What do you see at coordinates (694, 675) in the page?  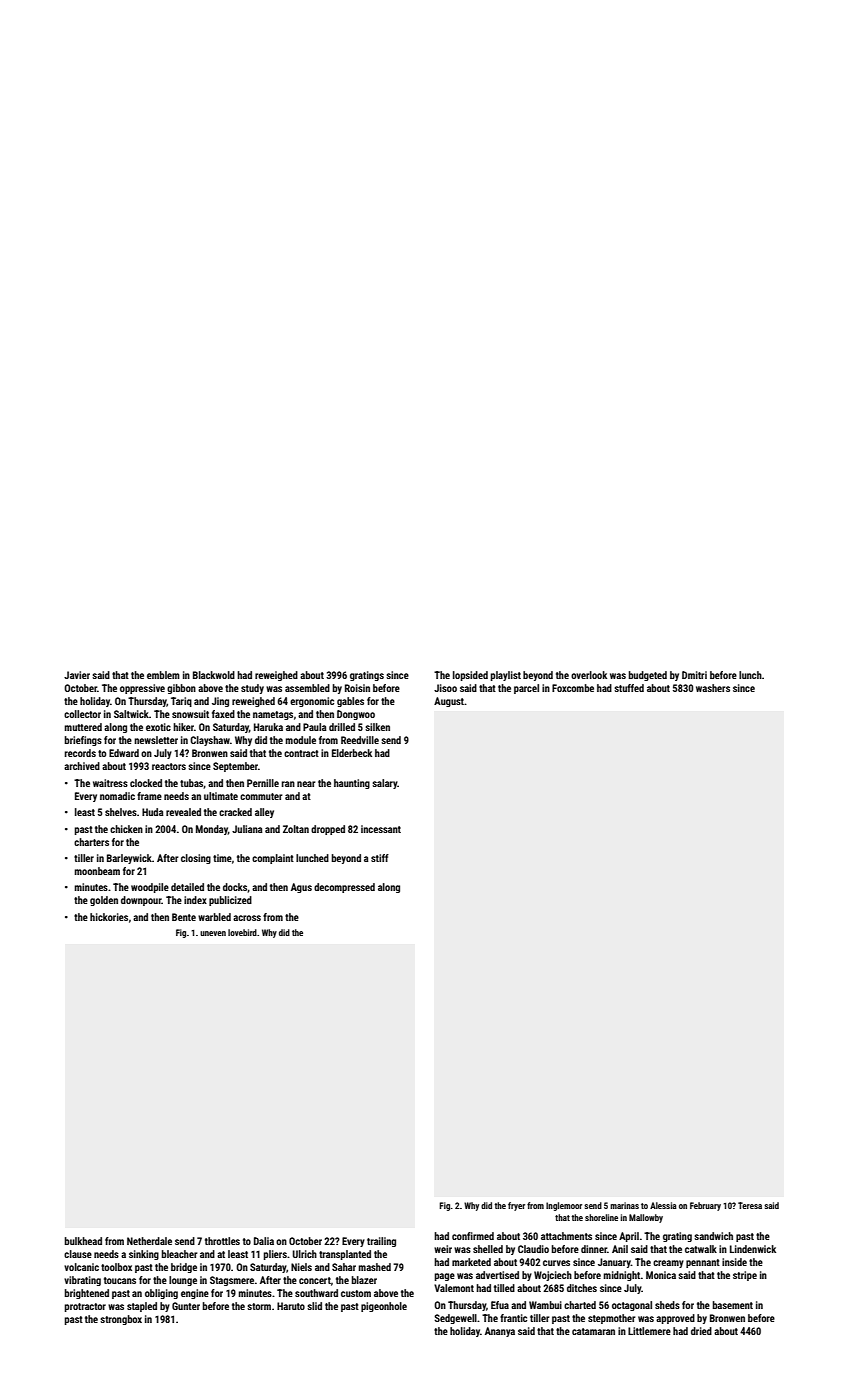 I see `Dmitri` at bounding box center [694, 675].
